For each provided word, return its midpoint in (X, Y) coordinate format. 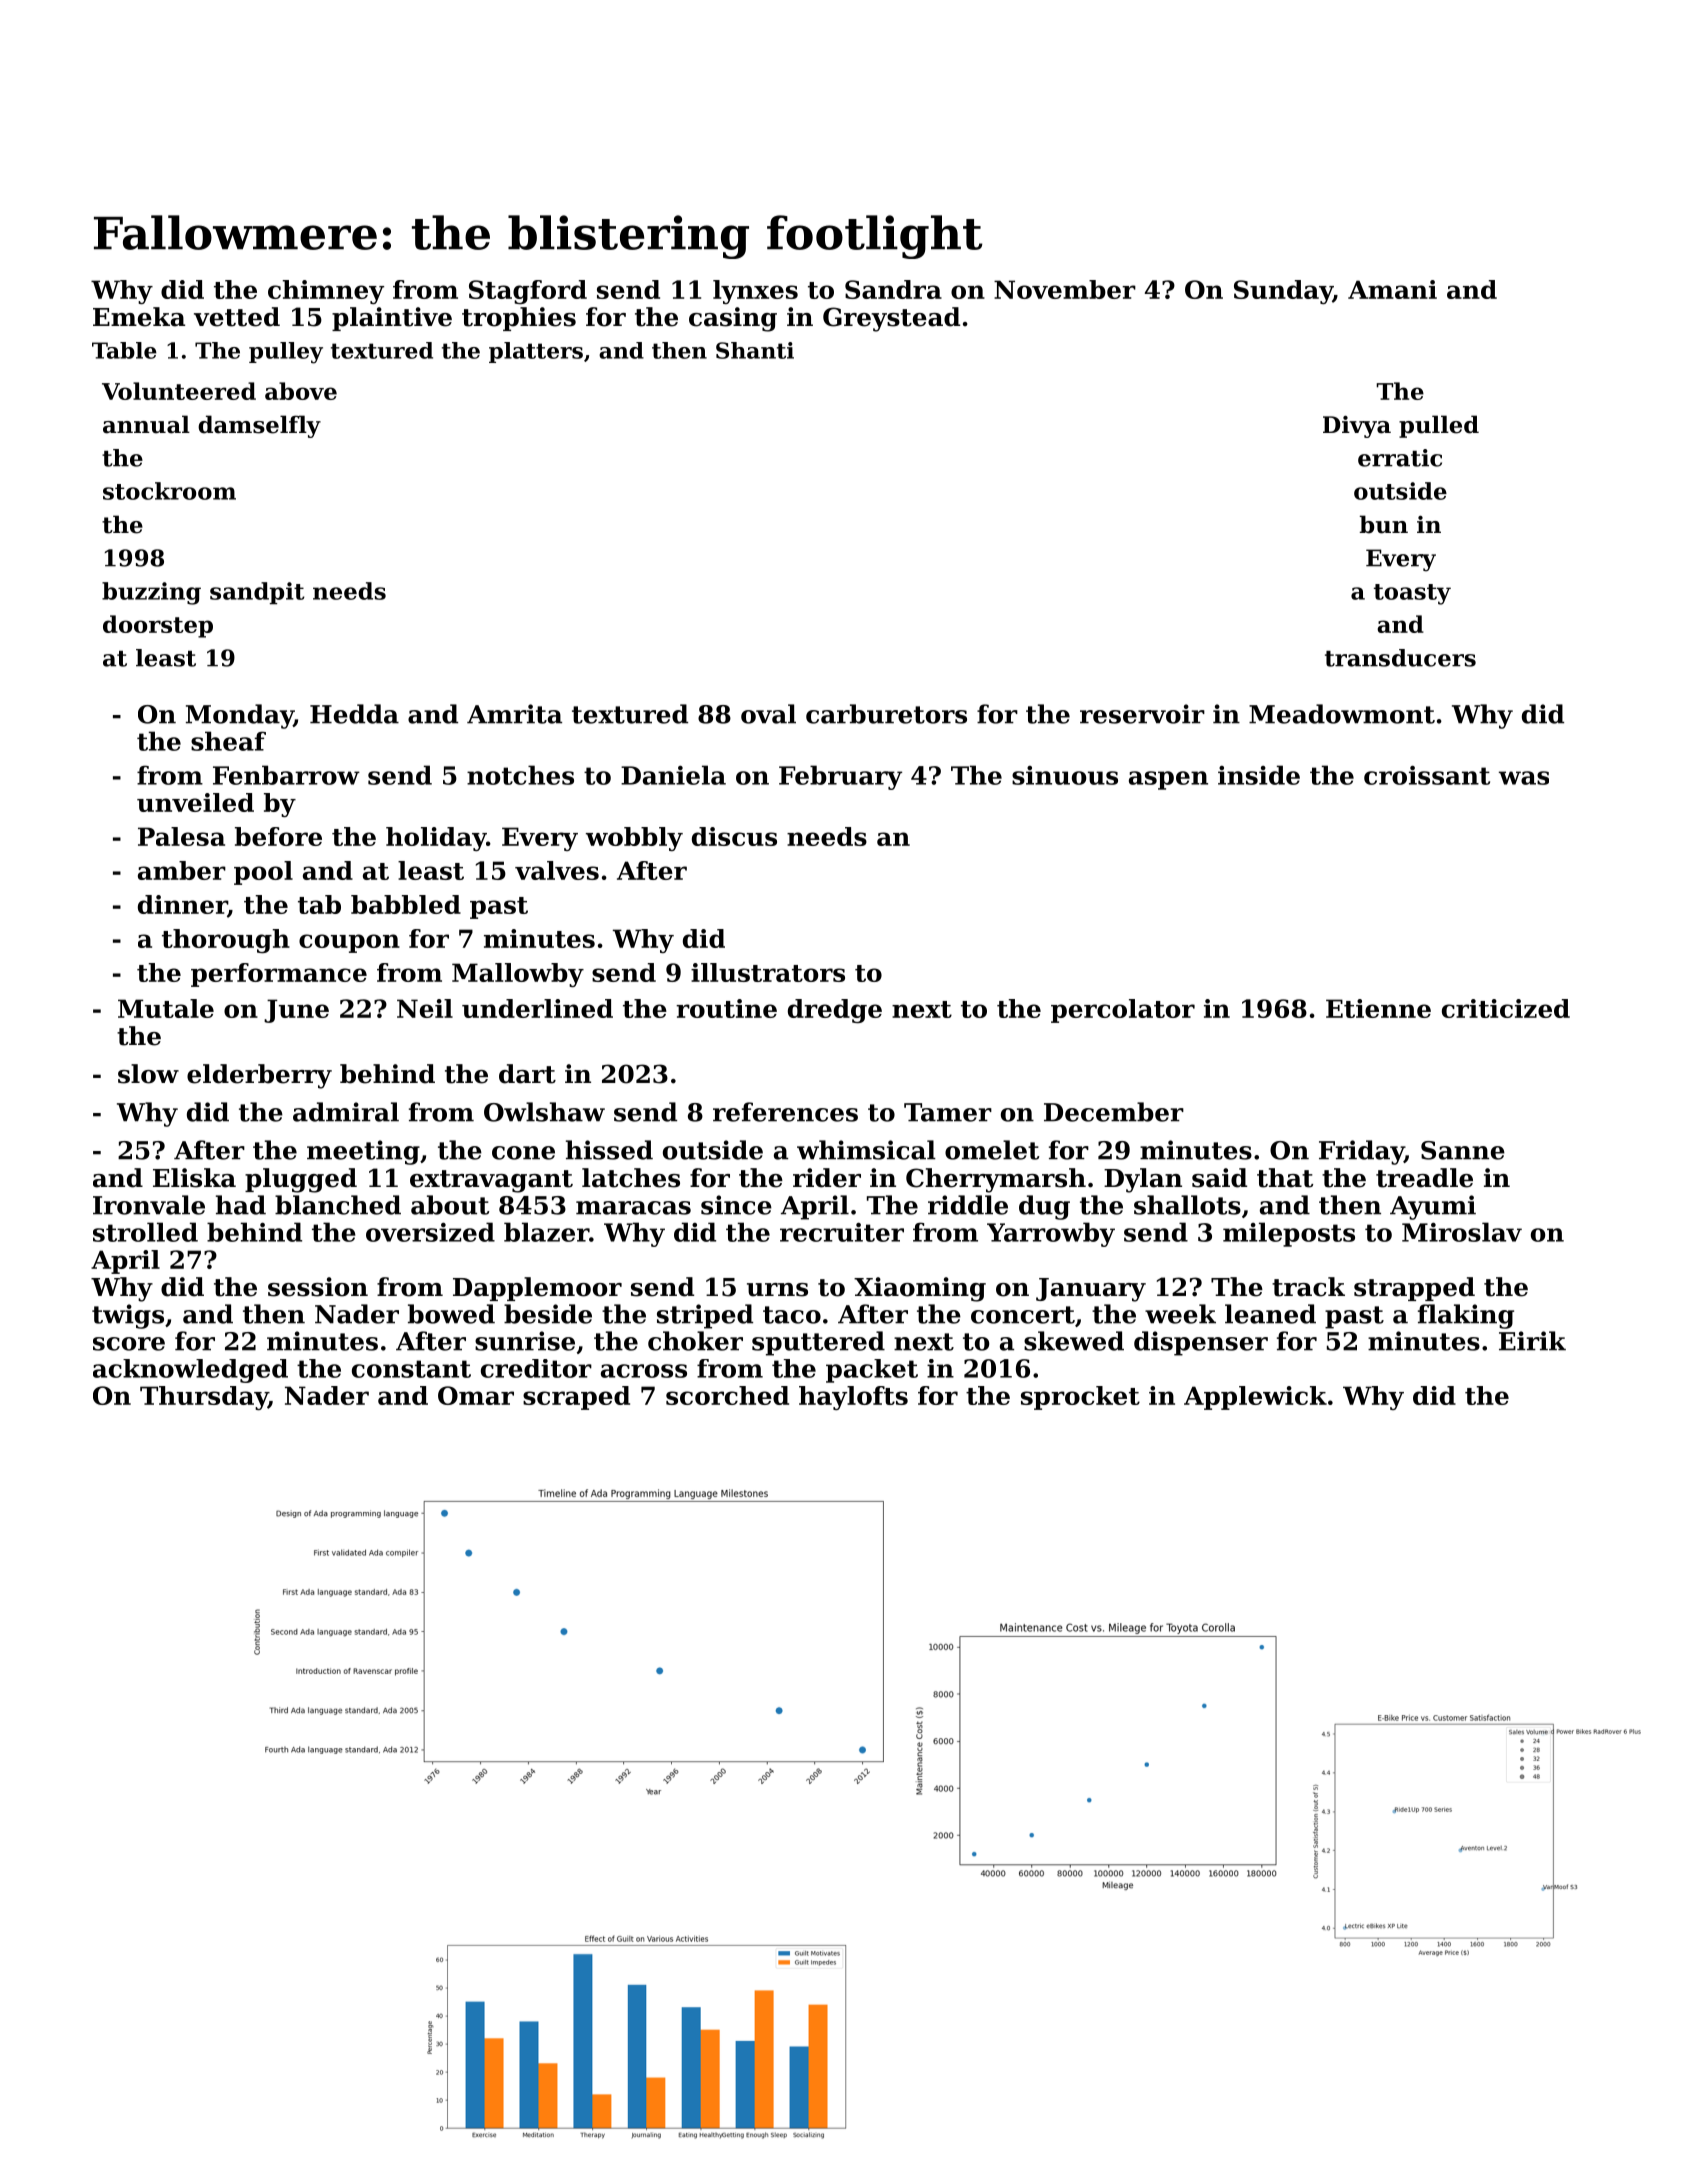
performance (279, 975)
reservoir (1142, 714)
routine (726, 1008)
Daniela (673, 775)
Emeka (139, 317)
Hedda (354, 714)
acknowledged (190, 1371)
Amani (1392, 289)
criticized (1506, 1008)
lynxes (755, 292)
